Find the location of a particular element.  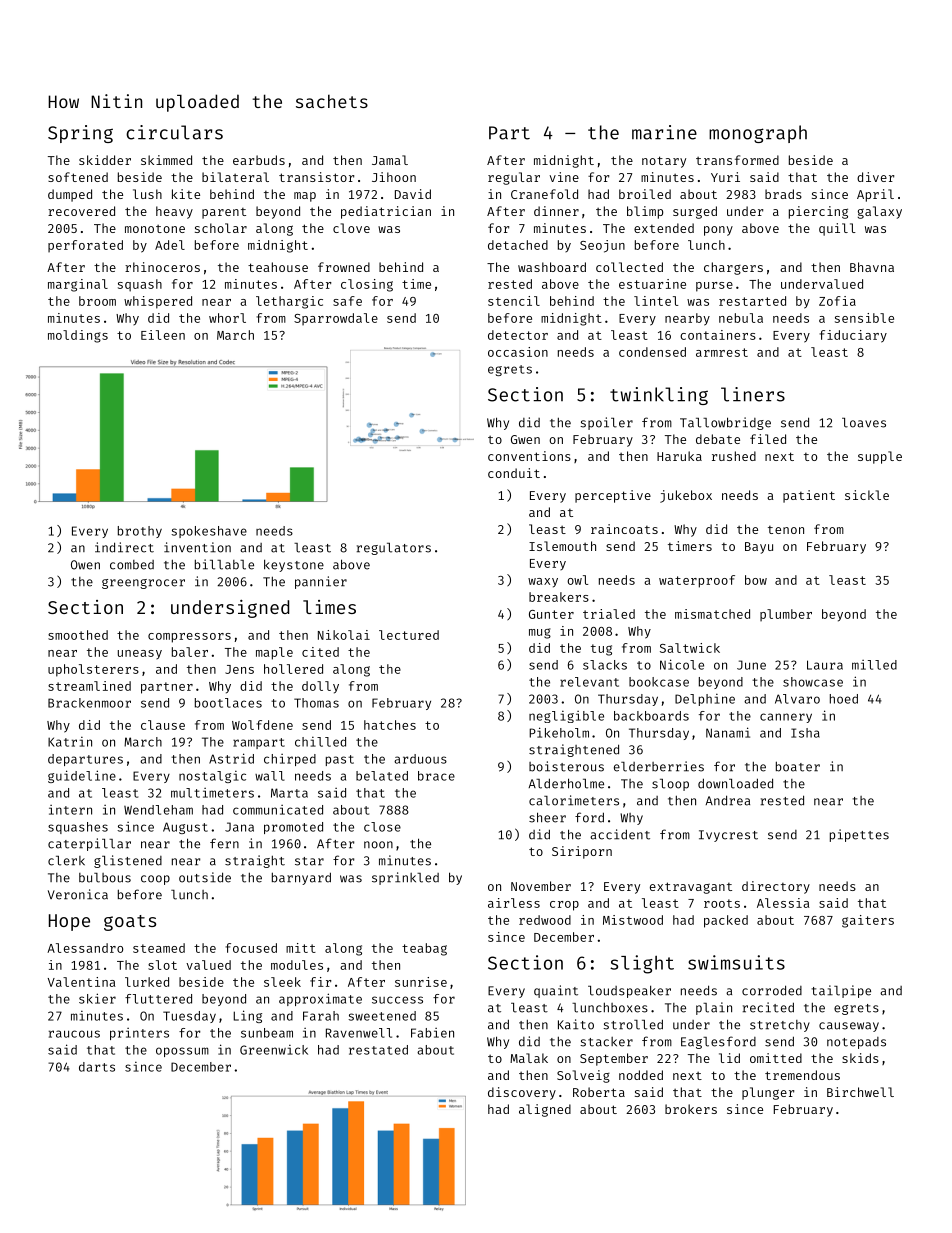

marine is located at coordinates (664, 132).
